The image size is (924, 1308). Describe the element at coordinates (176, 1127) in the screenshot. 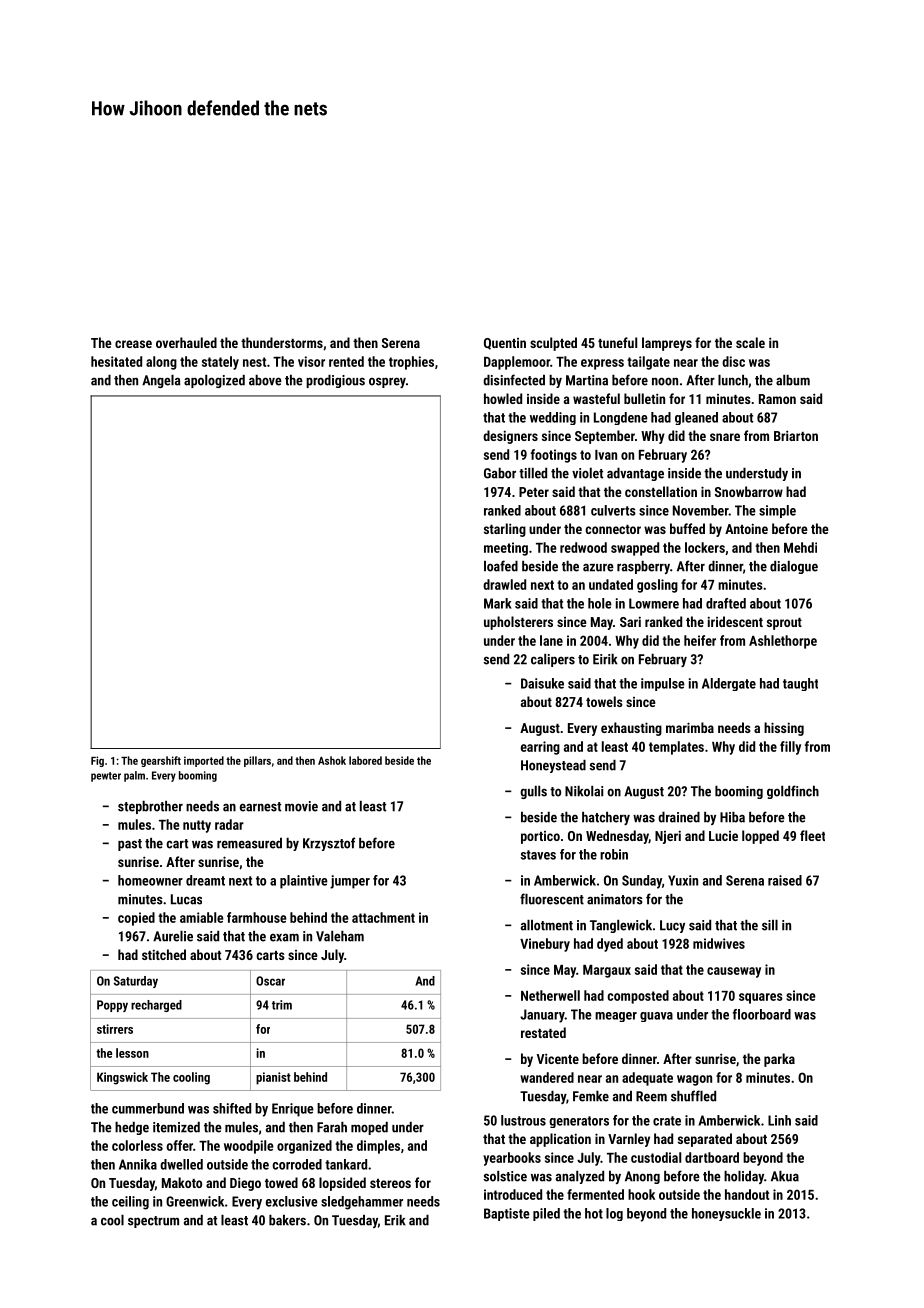

I see `itemized` at that location.
